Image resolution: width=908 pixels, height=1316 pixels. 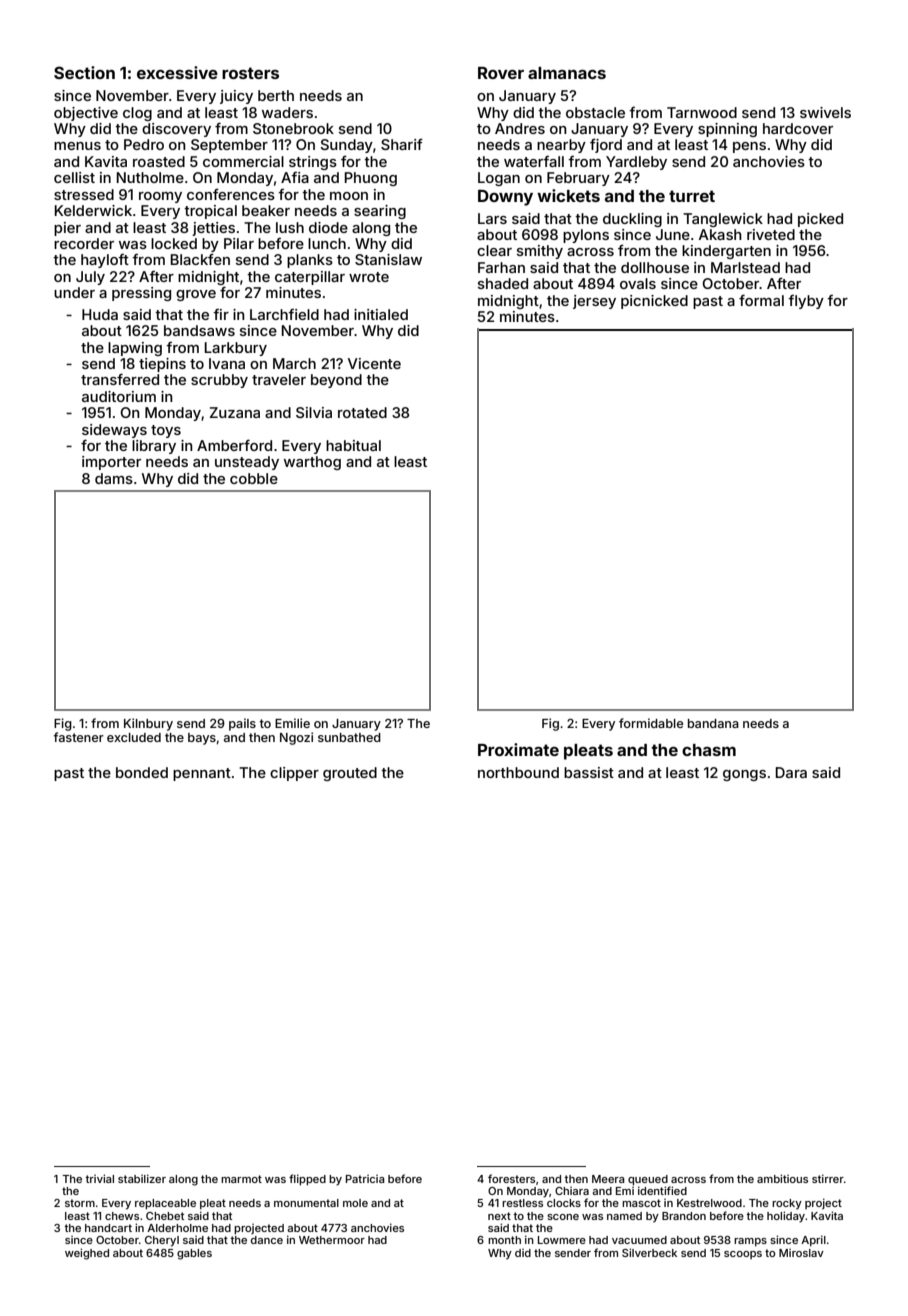 I want to click on foresters, so click(x=511, y=1178).
